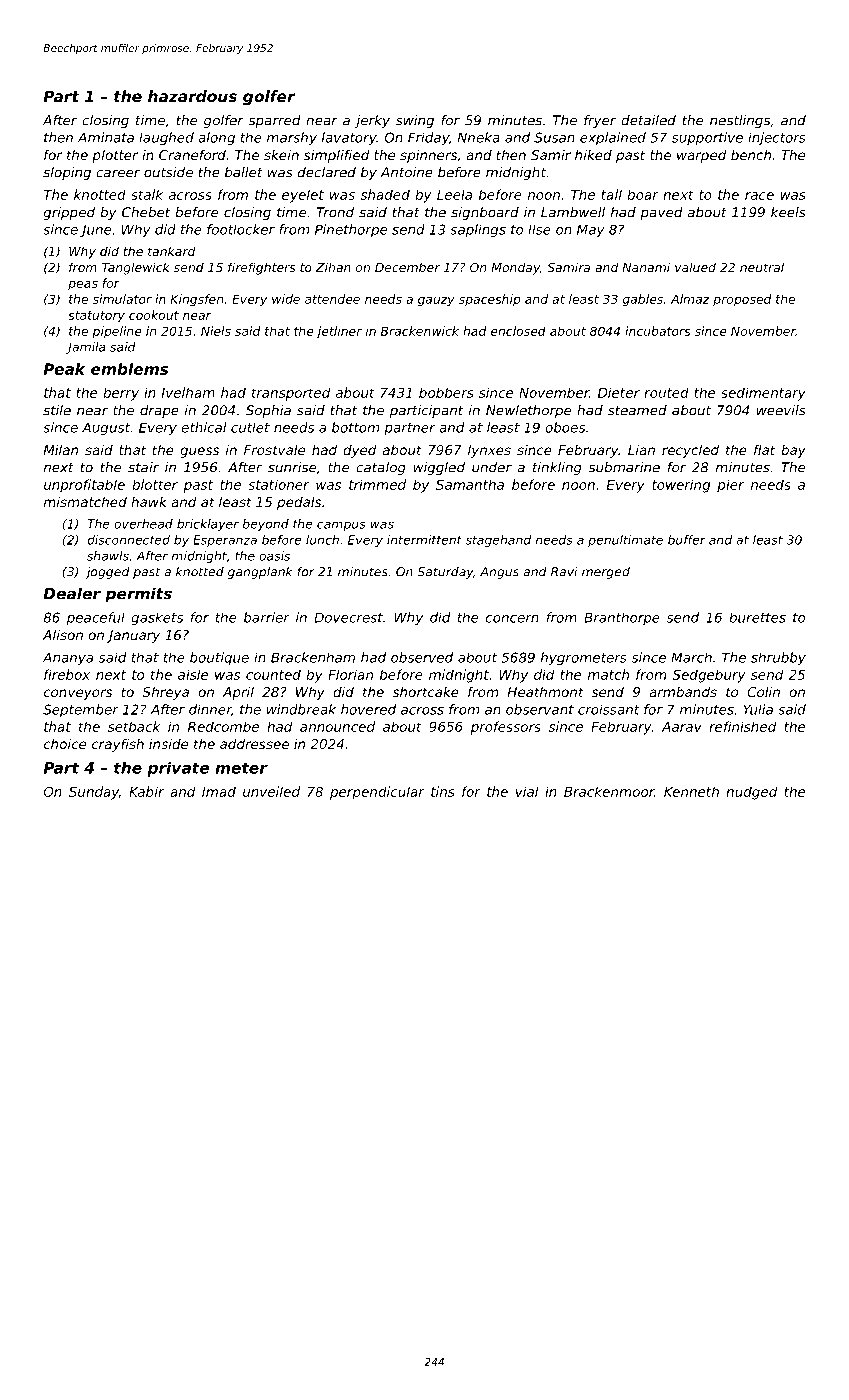 The width and height of the document is (849, 1400). Describe the element at coordinates (642, 300) in the document. I see `gables` at that location.
